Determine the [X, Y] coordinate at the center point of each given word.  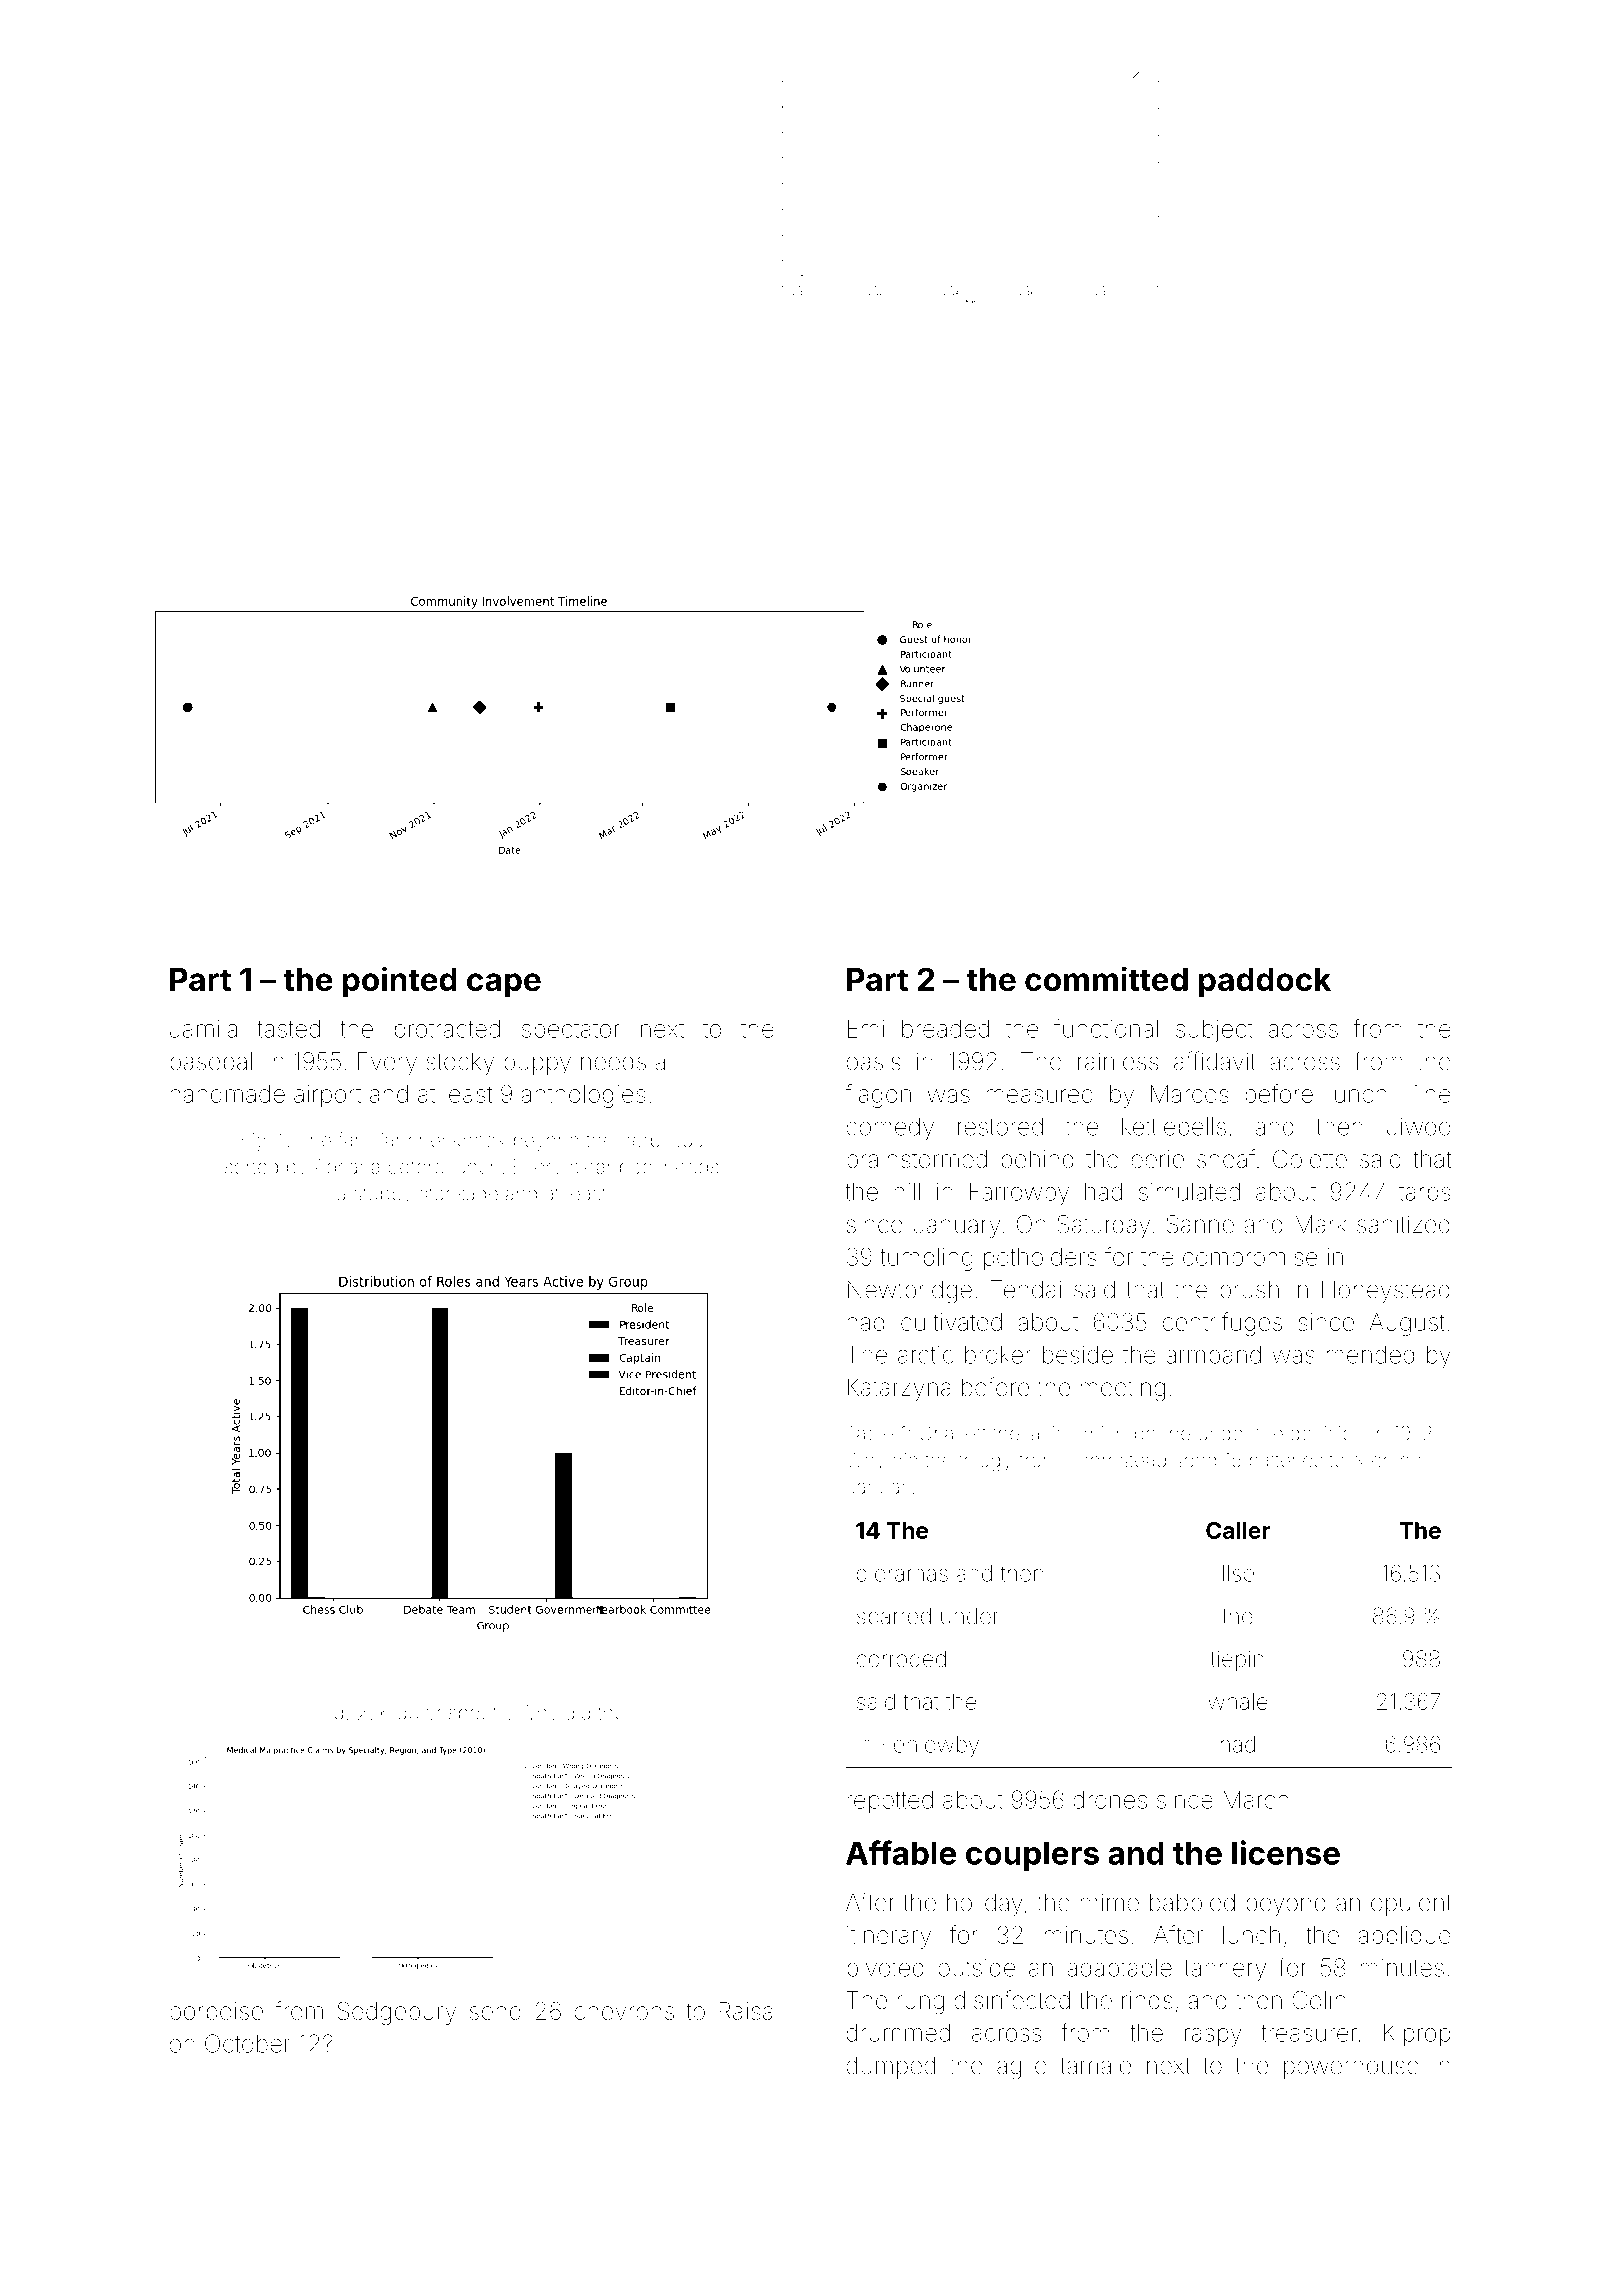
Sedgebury [397, 2013]
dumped [890, 2067]
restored [1000, 1126]
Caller [1238, 1530]
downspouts [452, 1715]
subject [1214, 1031]
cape [504, 985]
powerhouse [1351, 2067]
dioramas [902, 1573]
